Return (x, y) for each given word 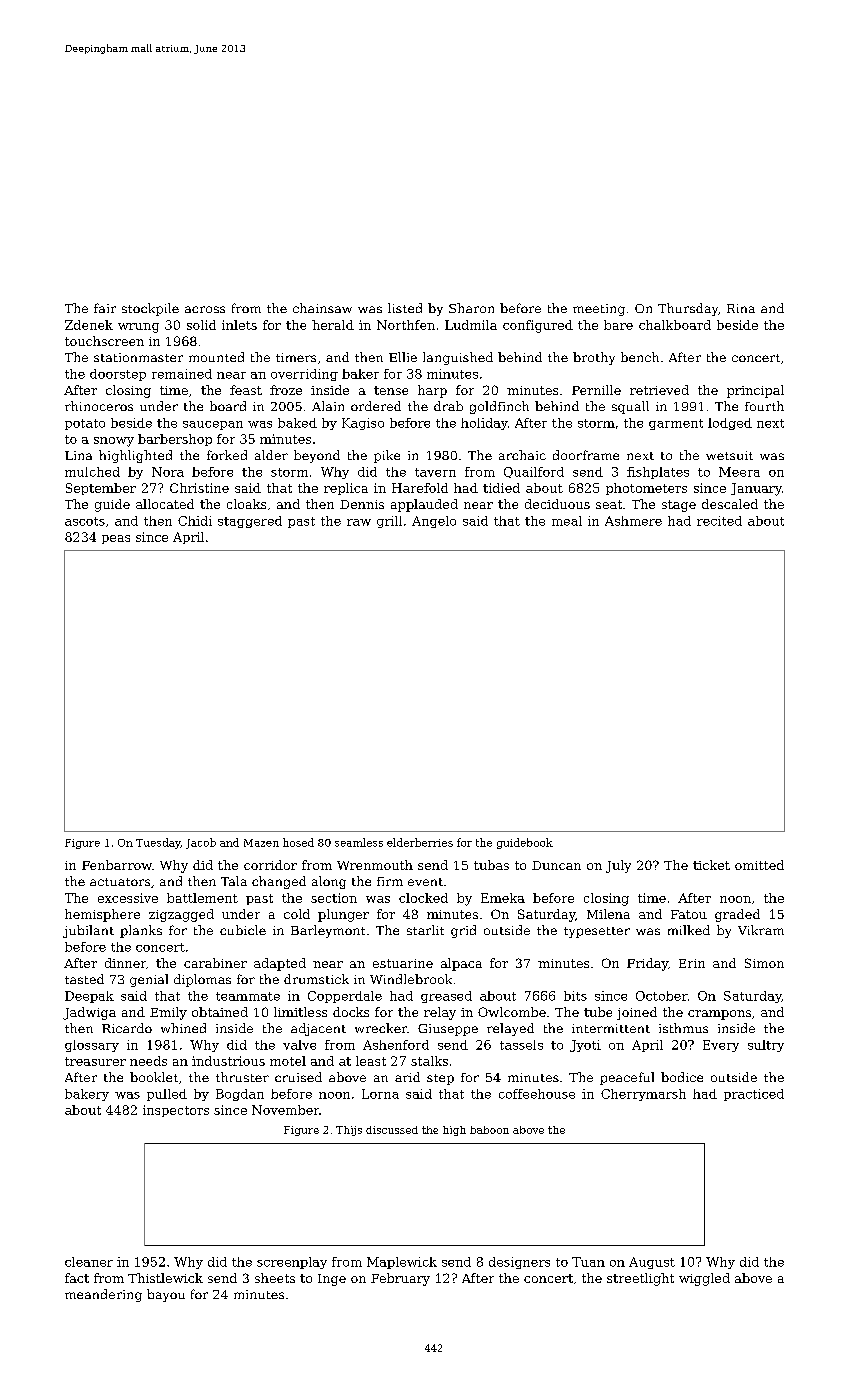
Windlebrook (411, 979)
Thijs (349, 1131)
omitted (759, 865)
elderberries (420, 842)
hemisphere (102, 915)
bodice (682, 1077)
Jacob (201, 843)
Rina (741, 308)
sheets (275, 1278)
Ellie (403, 357)
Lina (78, 455)
